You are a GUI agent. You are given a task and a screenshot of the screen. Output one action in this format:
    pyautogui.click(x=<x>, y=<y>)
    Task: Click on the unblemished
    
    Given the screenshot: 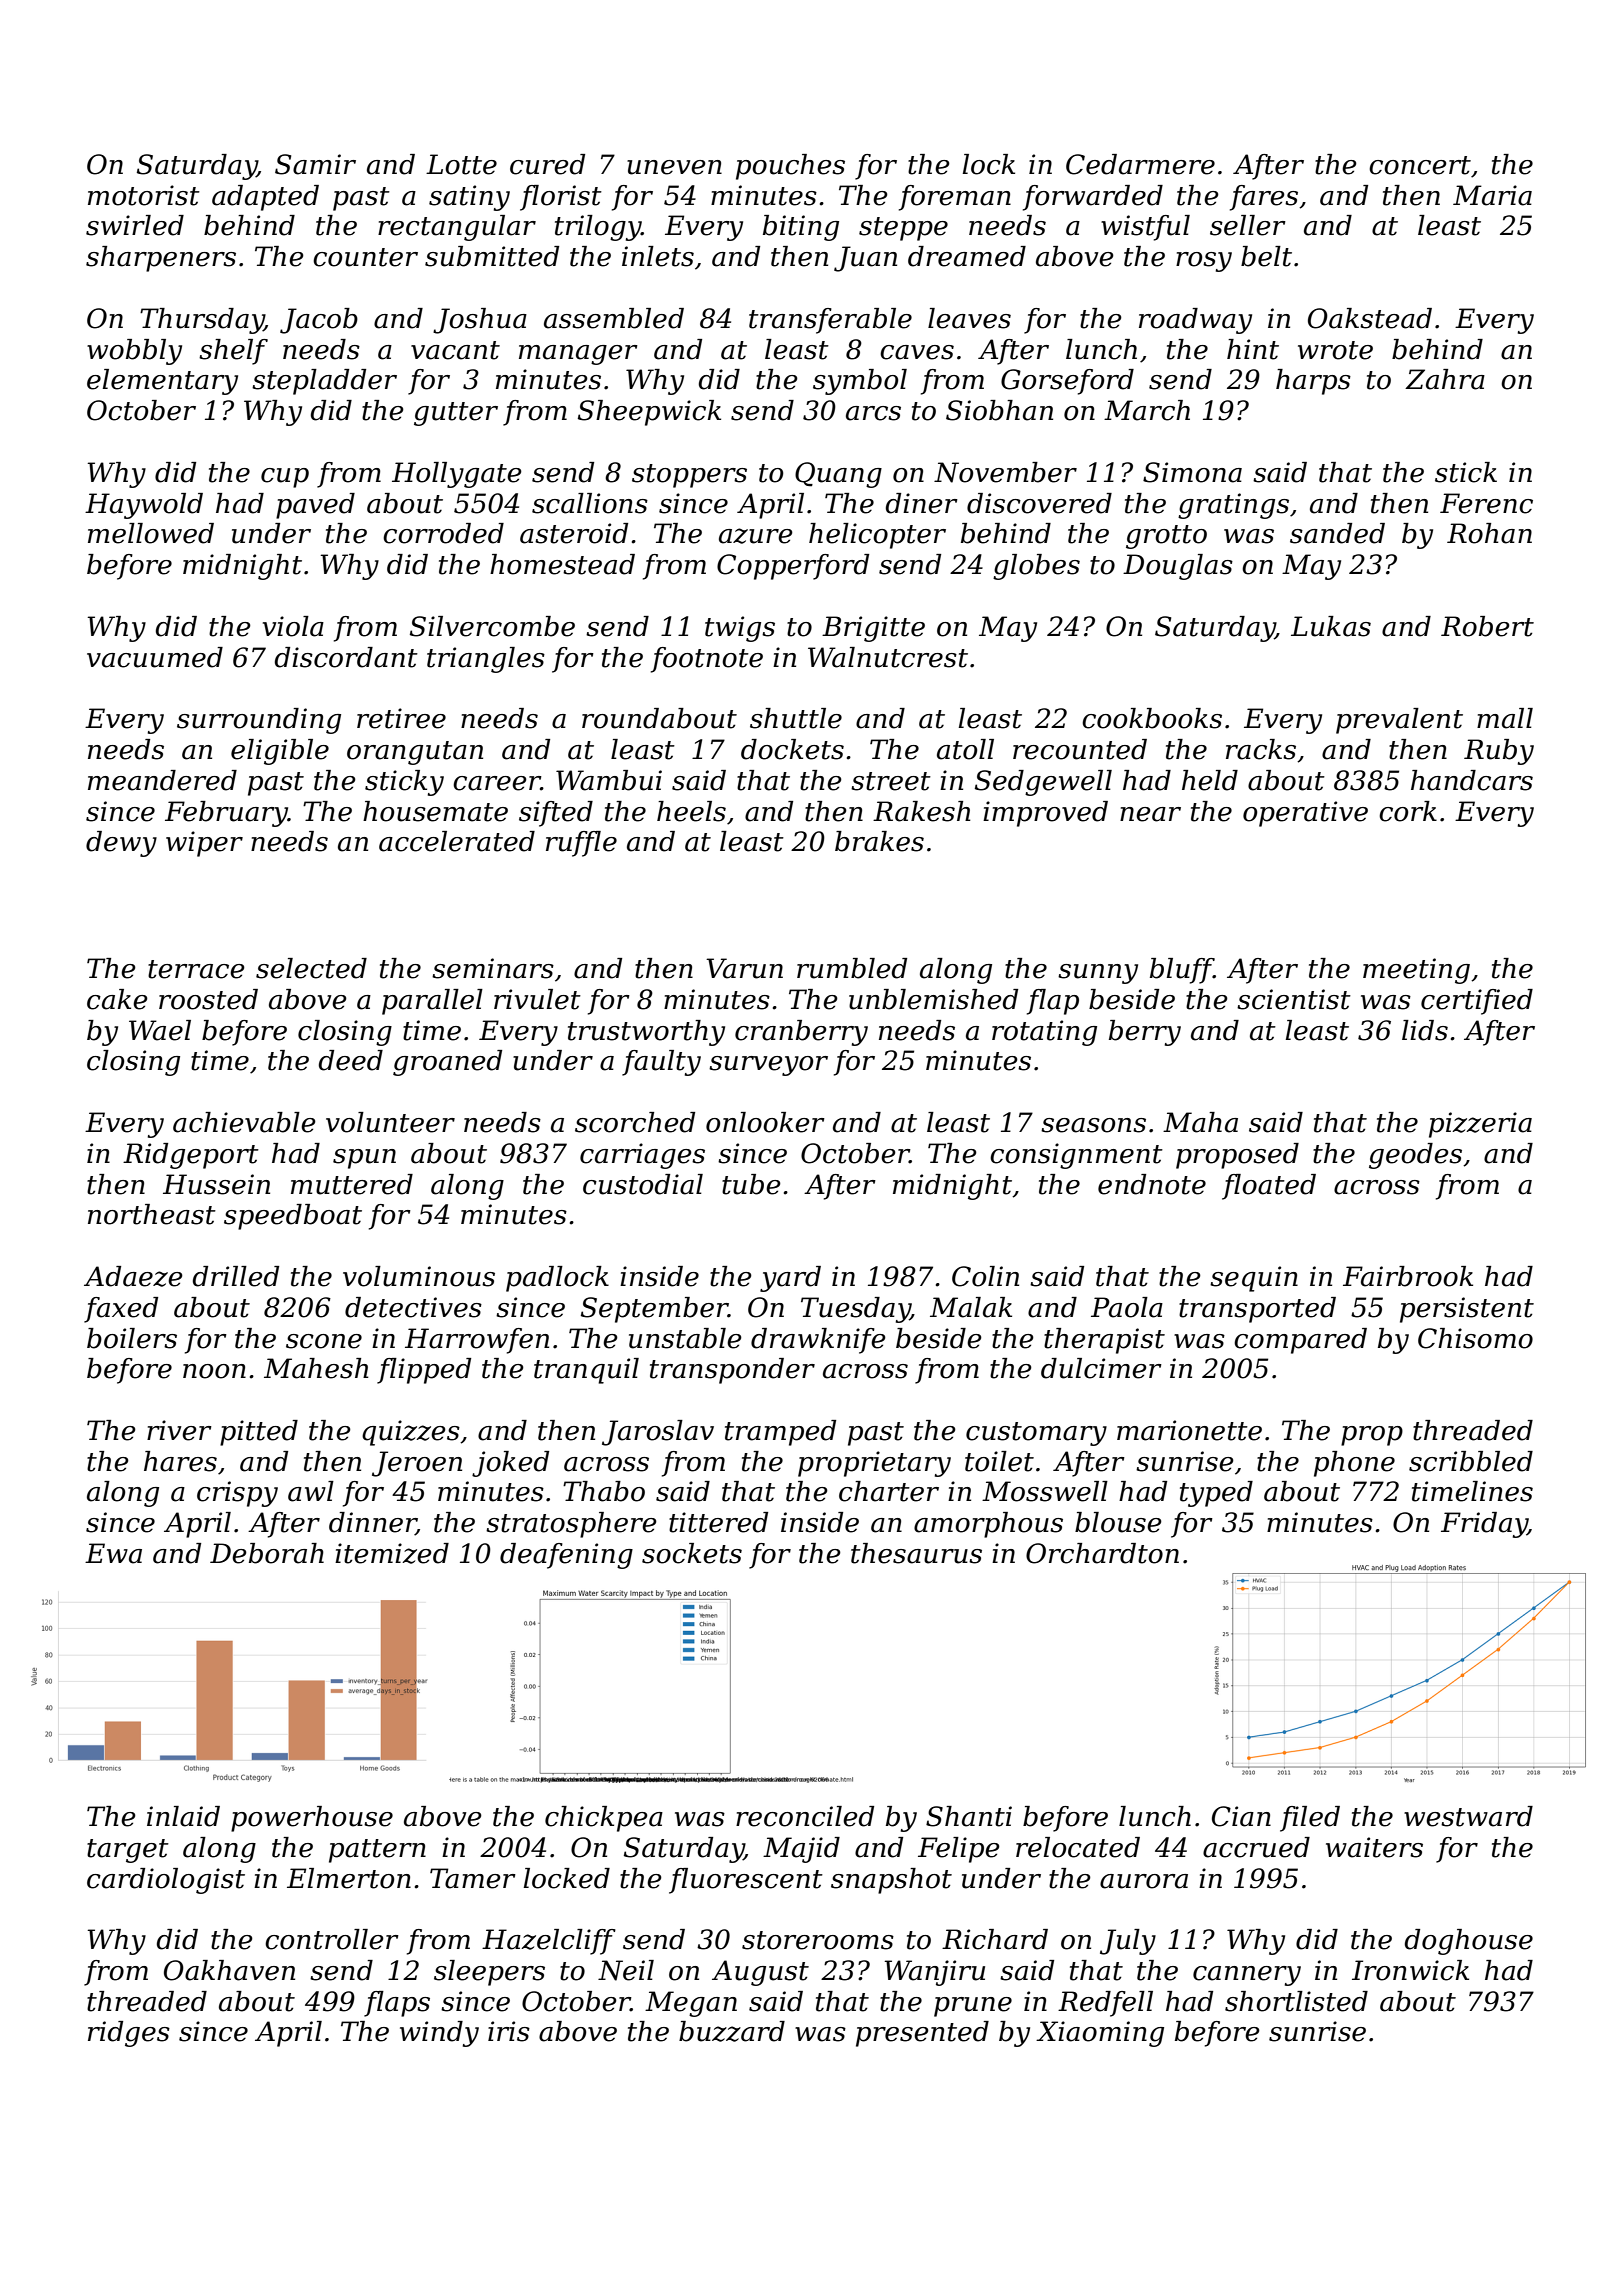 What is the action you would take?
    pyautogui.click(x=933, y=999)
